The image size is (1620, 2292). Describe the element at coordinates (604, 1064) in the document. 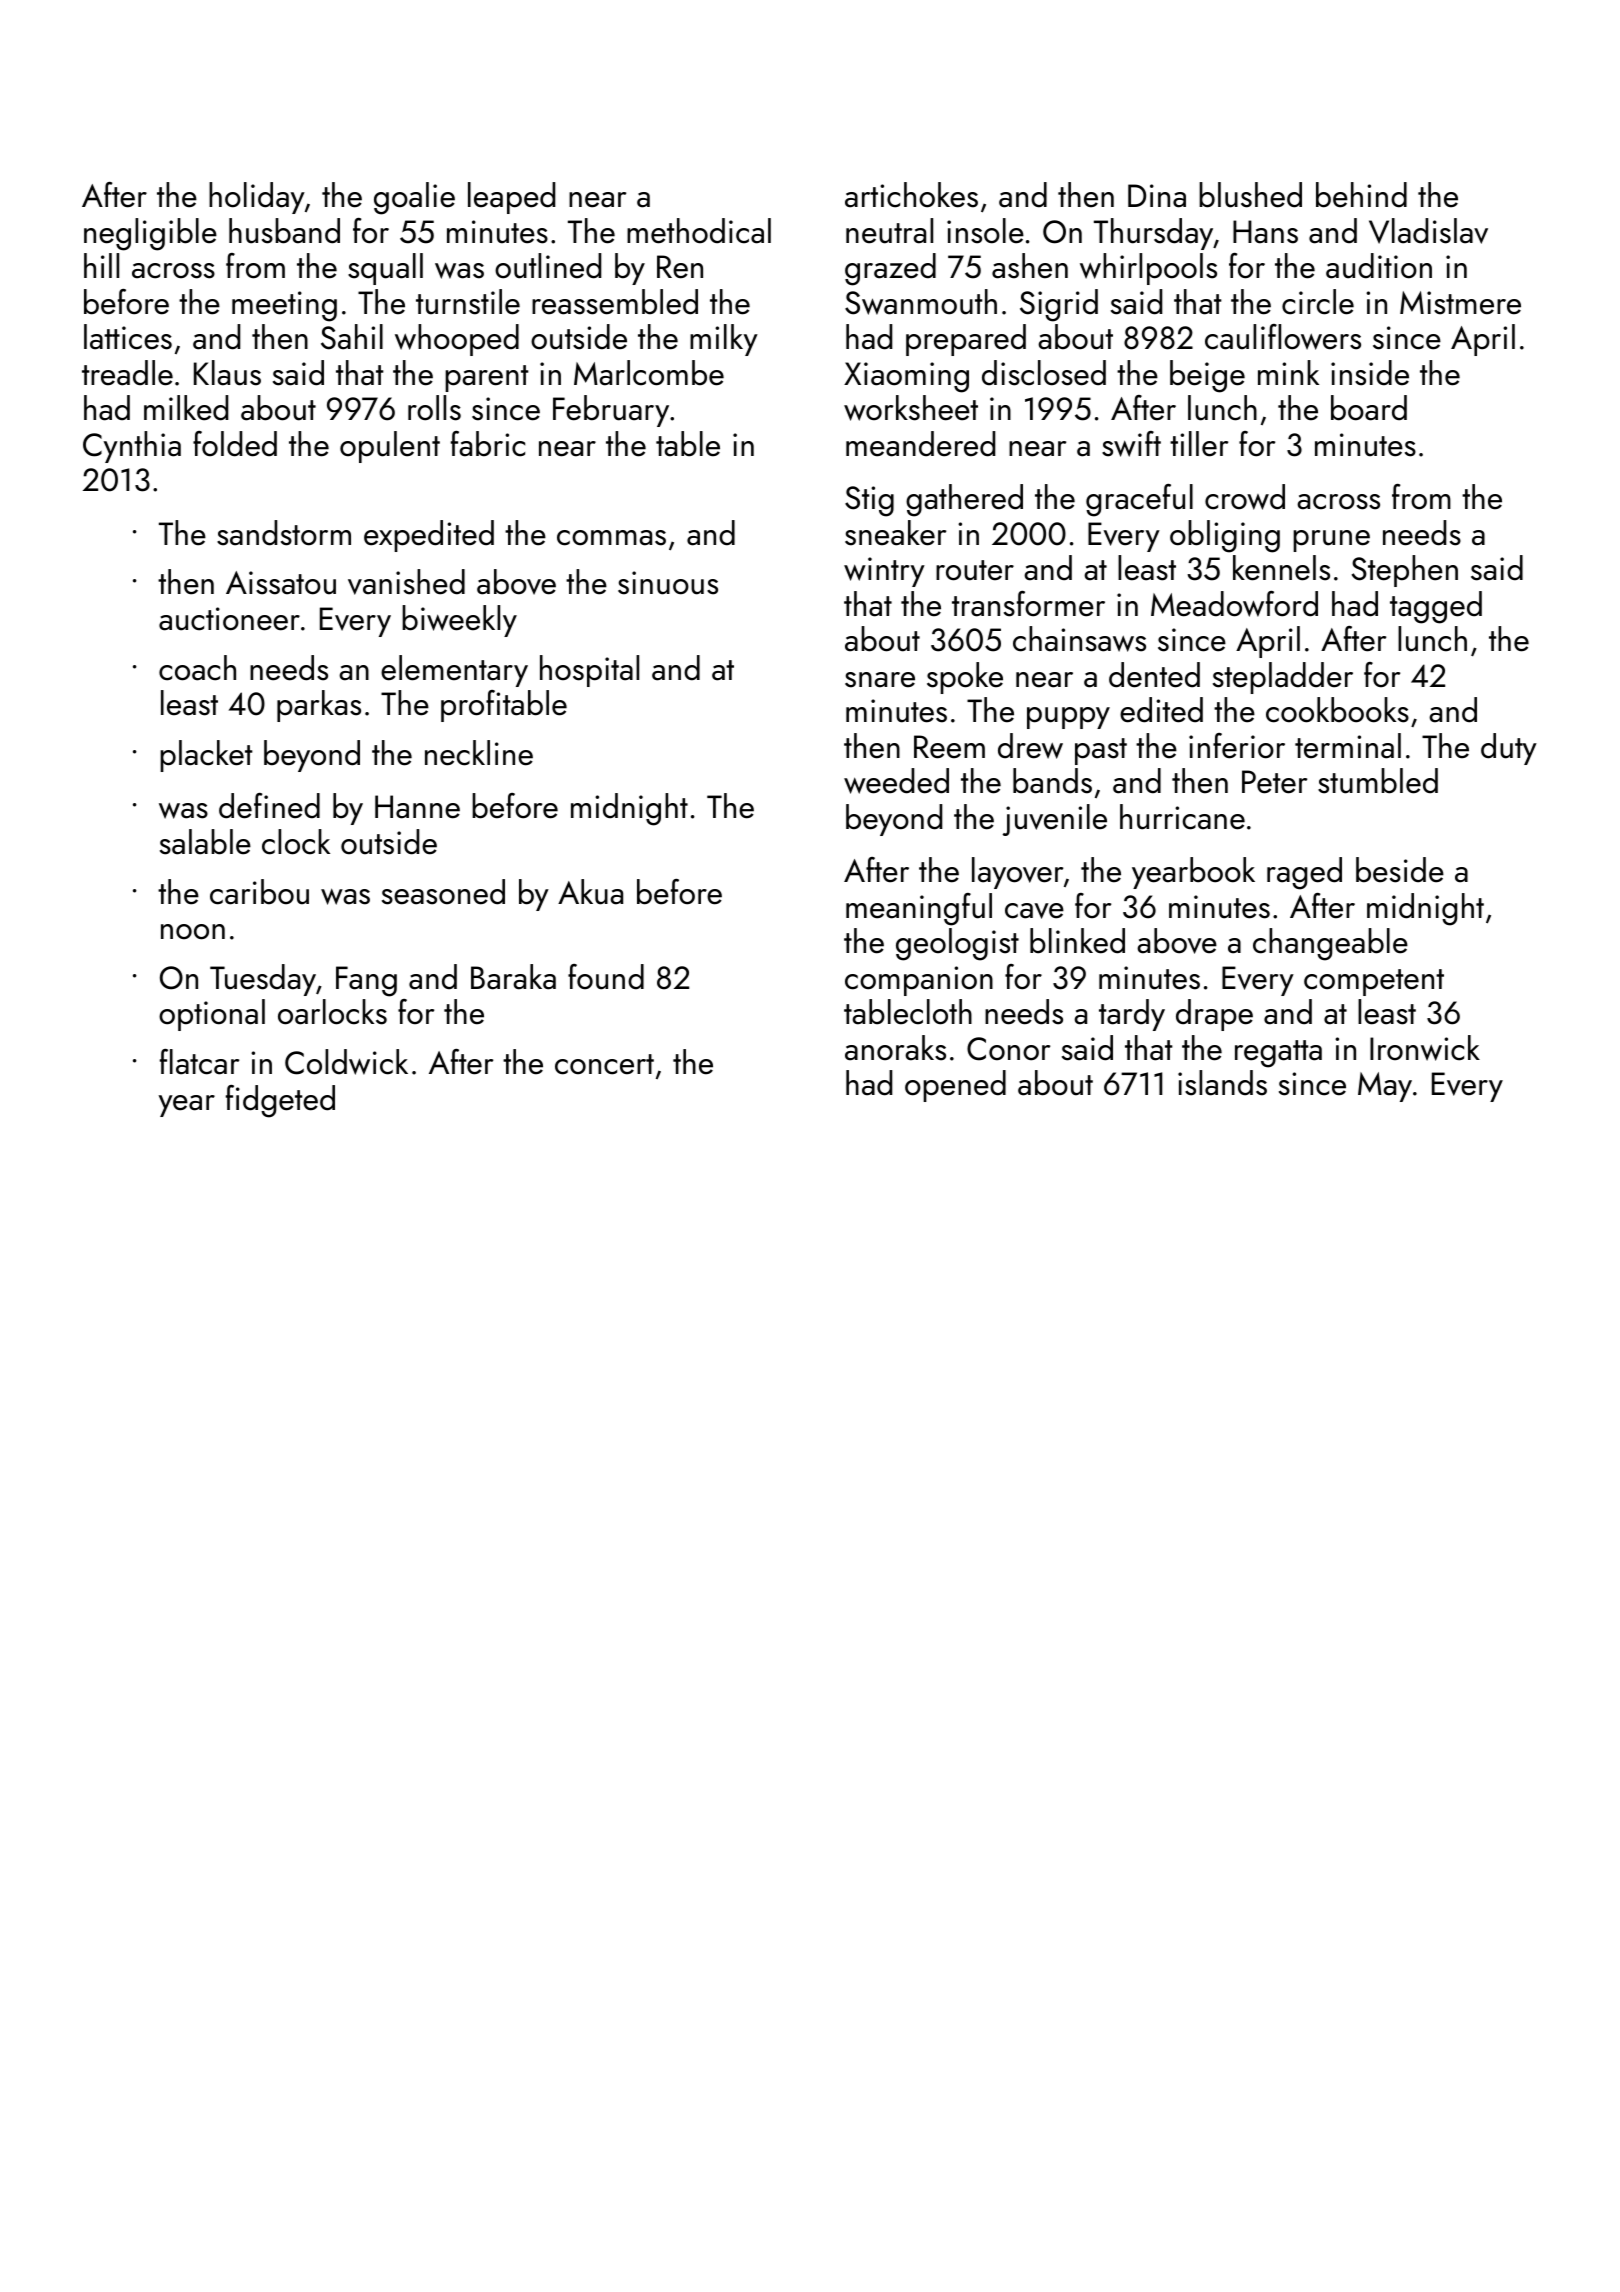

I see `concert` at that location.
